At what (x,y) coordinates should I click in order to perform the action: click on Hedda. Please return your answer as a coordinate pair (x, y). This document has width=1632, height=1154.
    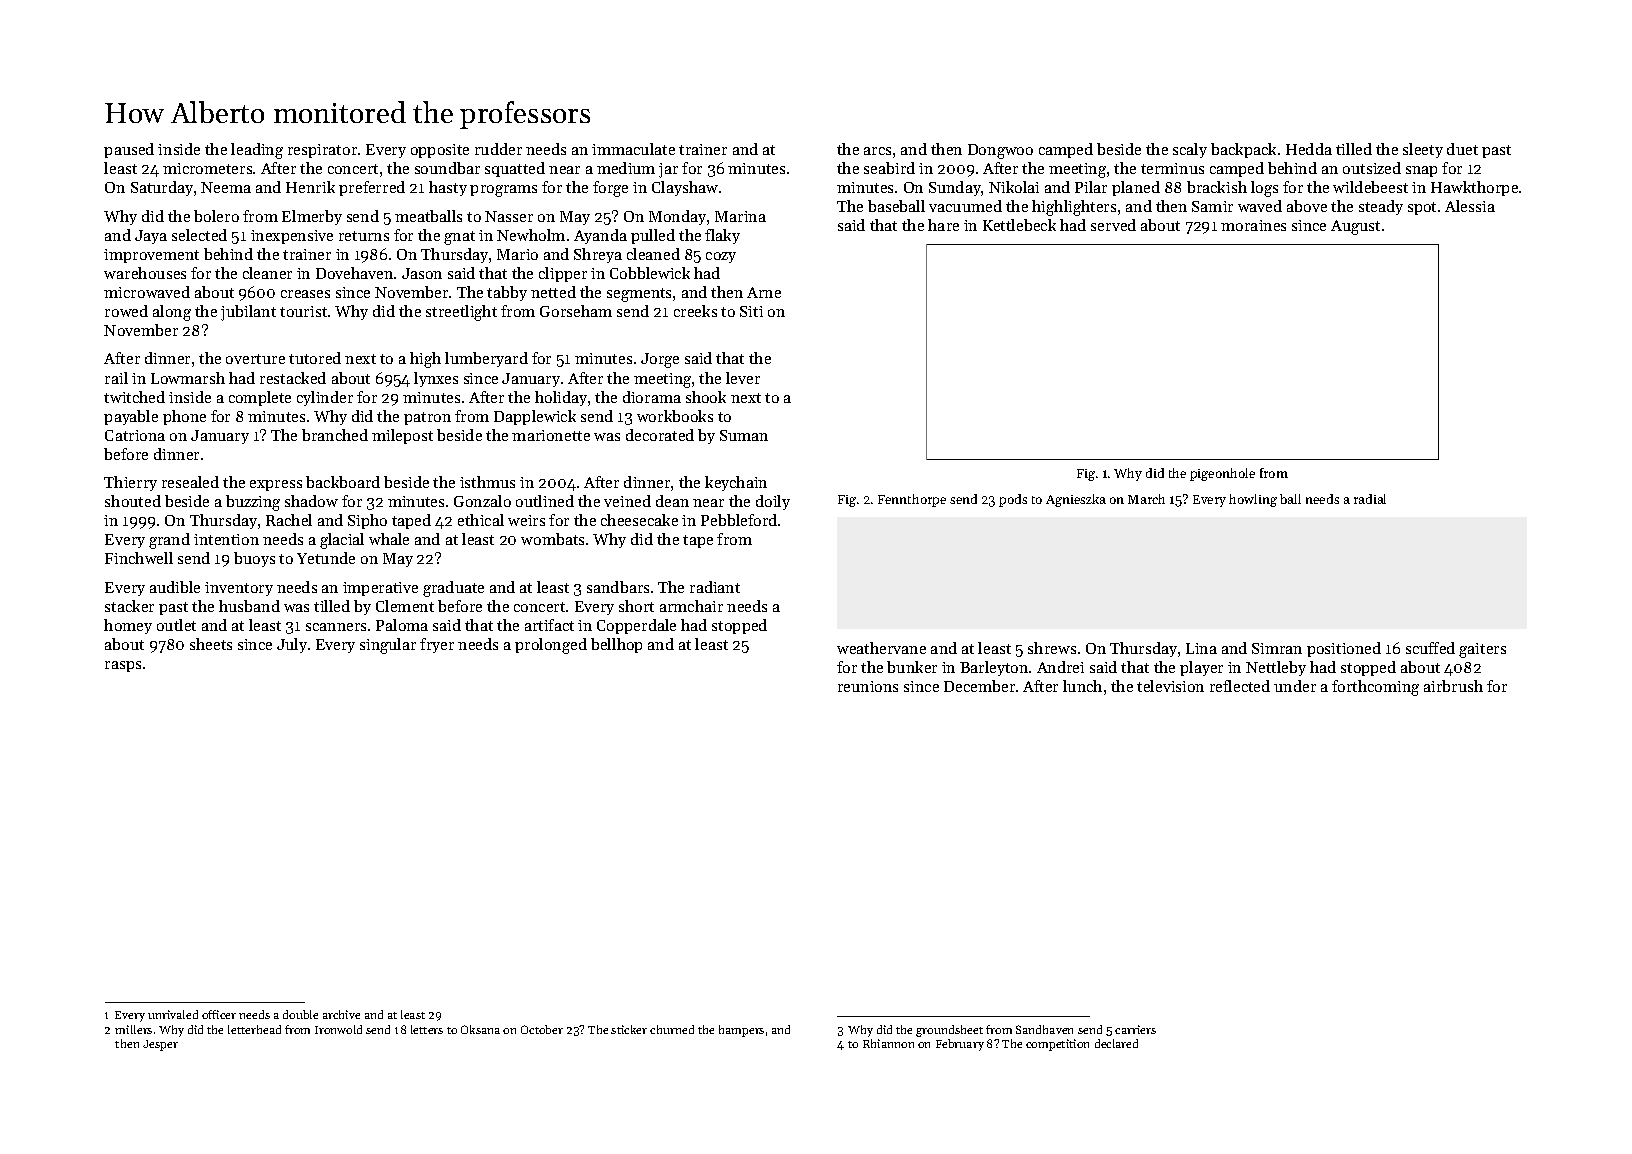
    Looking at the image, I should click on (1309, 149).
